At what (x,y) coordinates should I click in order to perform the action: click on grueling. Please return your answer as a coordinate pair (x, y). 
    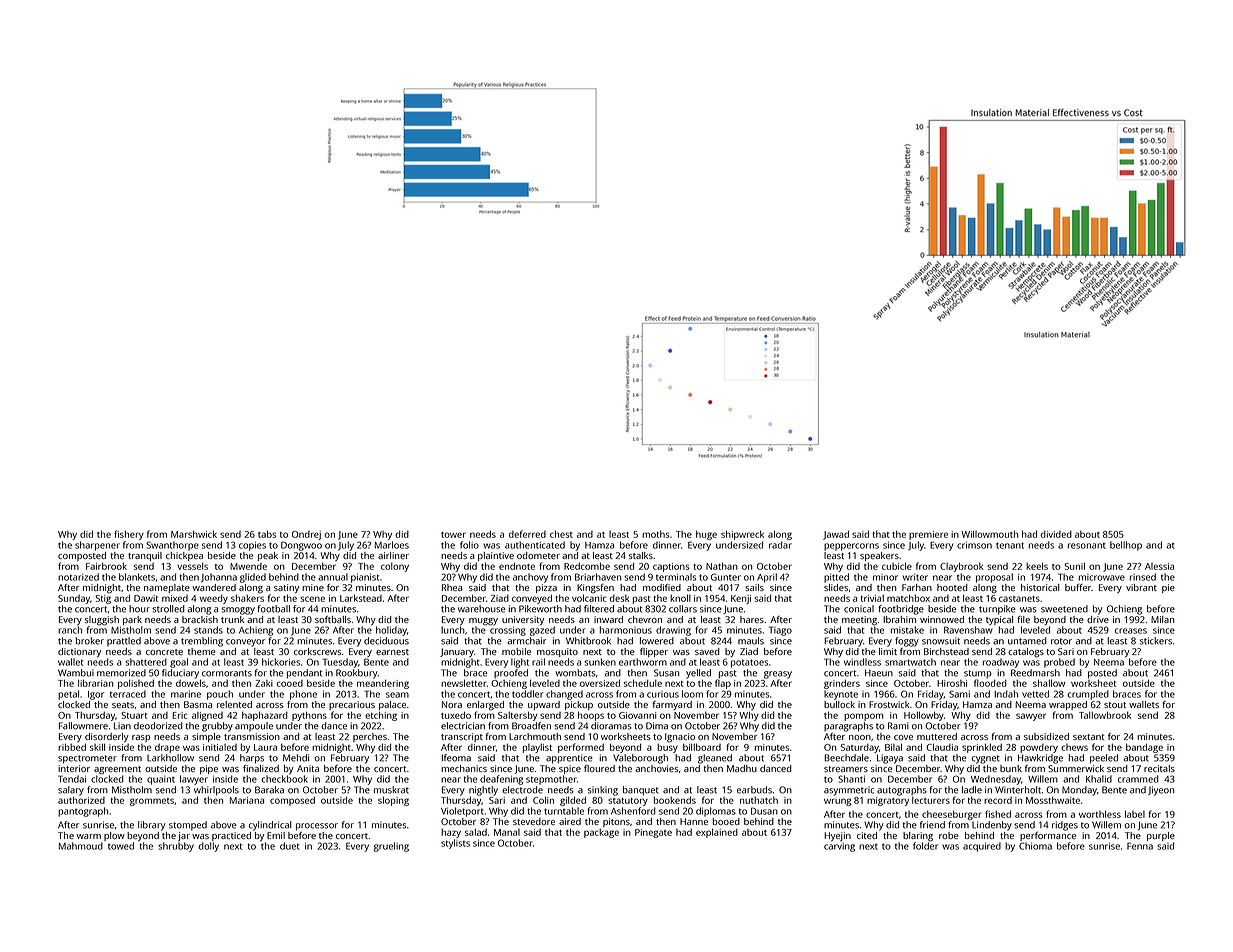
    Looking at the image, I should click on (391, 847).
